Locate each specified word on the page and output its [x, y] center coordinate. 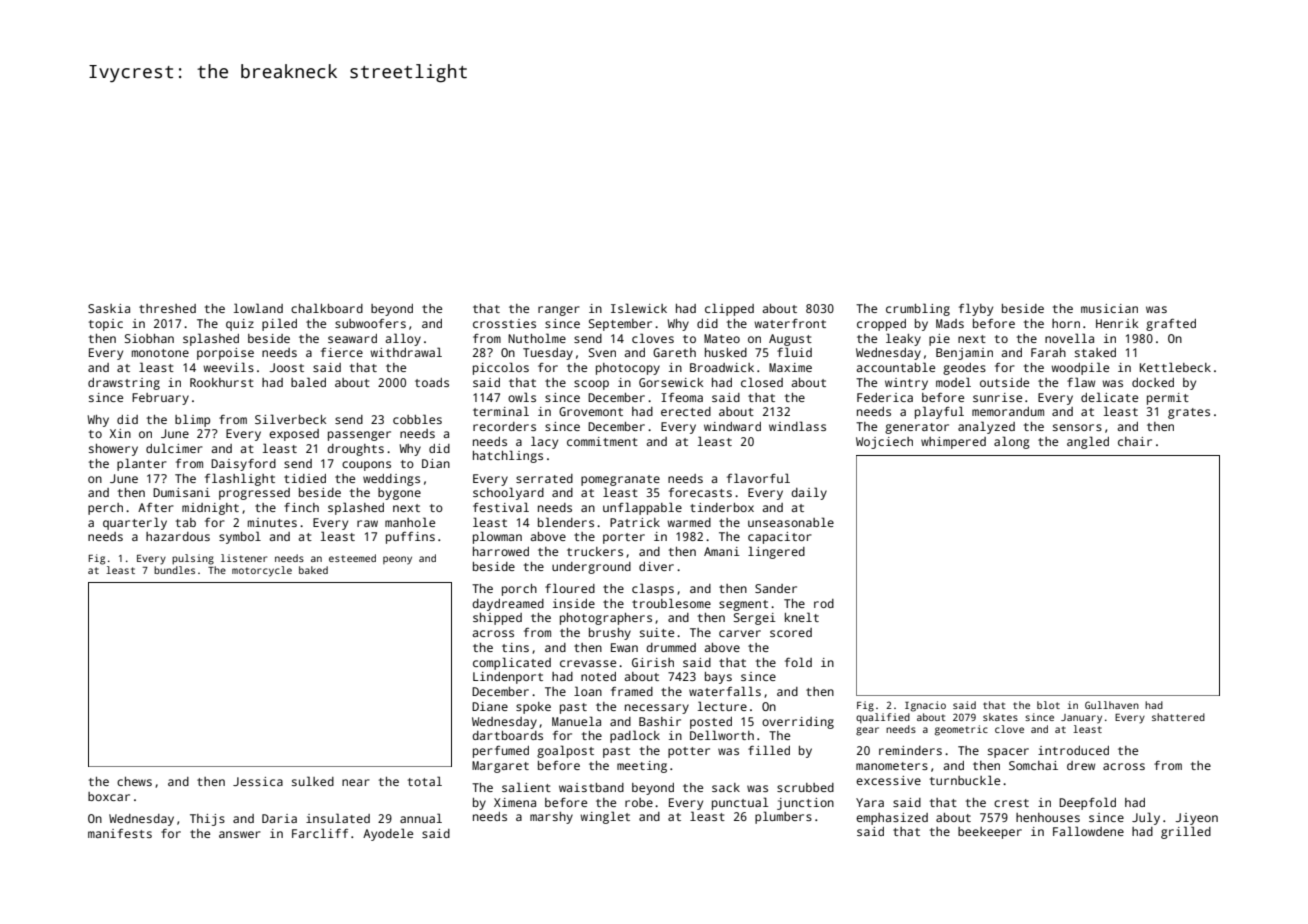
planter [142, 464]
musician [1109, 308]
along [1012, 442]
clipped [729, 309]
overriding [798, 723]
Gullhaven [1112, 705]
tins [515, 647]
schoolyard [508, 493]
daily [809, 493]
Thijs [207, 820]
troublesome [671, 603]
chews [134, 781]
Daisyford [243, 465]
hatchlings [508, 456]
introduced [1073, 750]
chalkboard [327, 308]
